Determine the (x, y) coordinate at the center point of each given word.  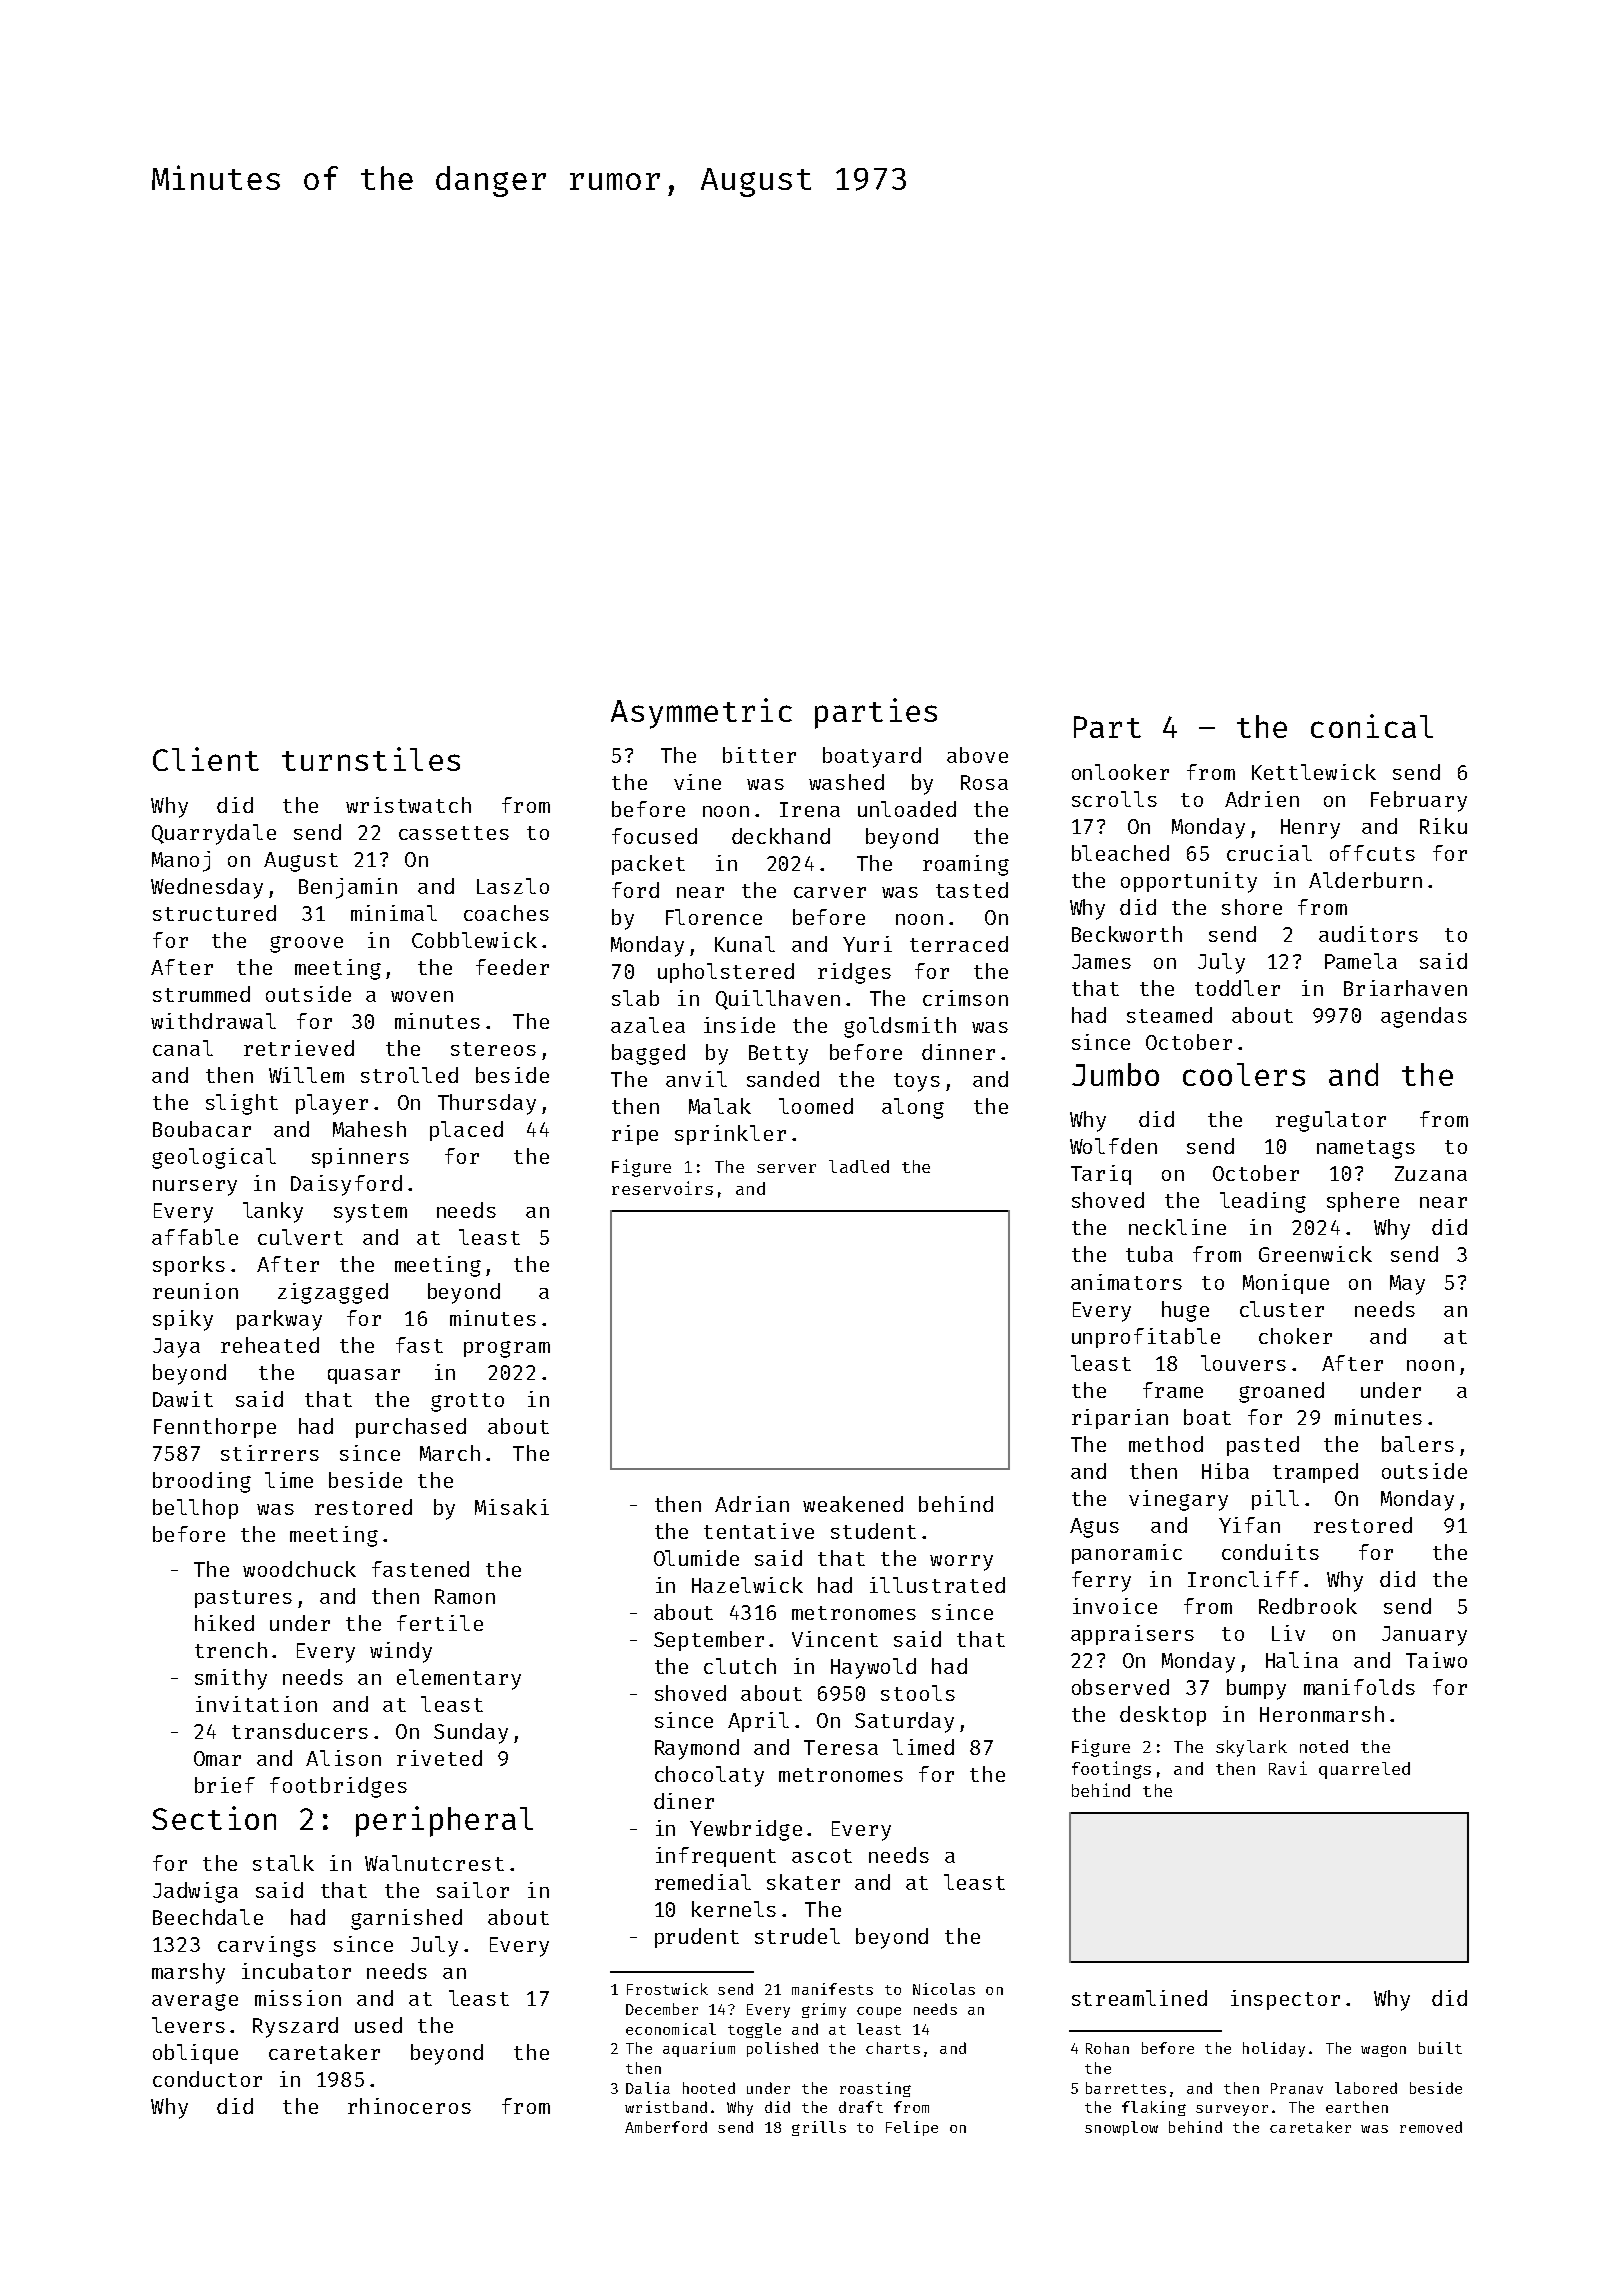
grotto (467, 1402)
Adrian (752, 1504)
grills (819, 2128)
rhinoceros (409, 2106)
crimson (965, 998)
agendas (1424, 1017)
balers (1418, 1444)
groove (306, 944)
